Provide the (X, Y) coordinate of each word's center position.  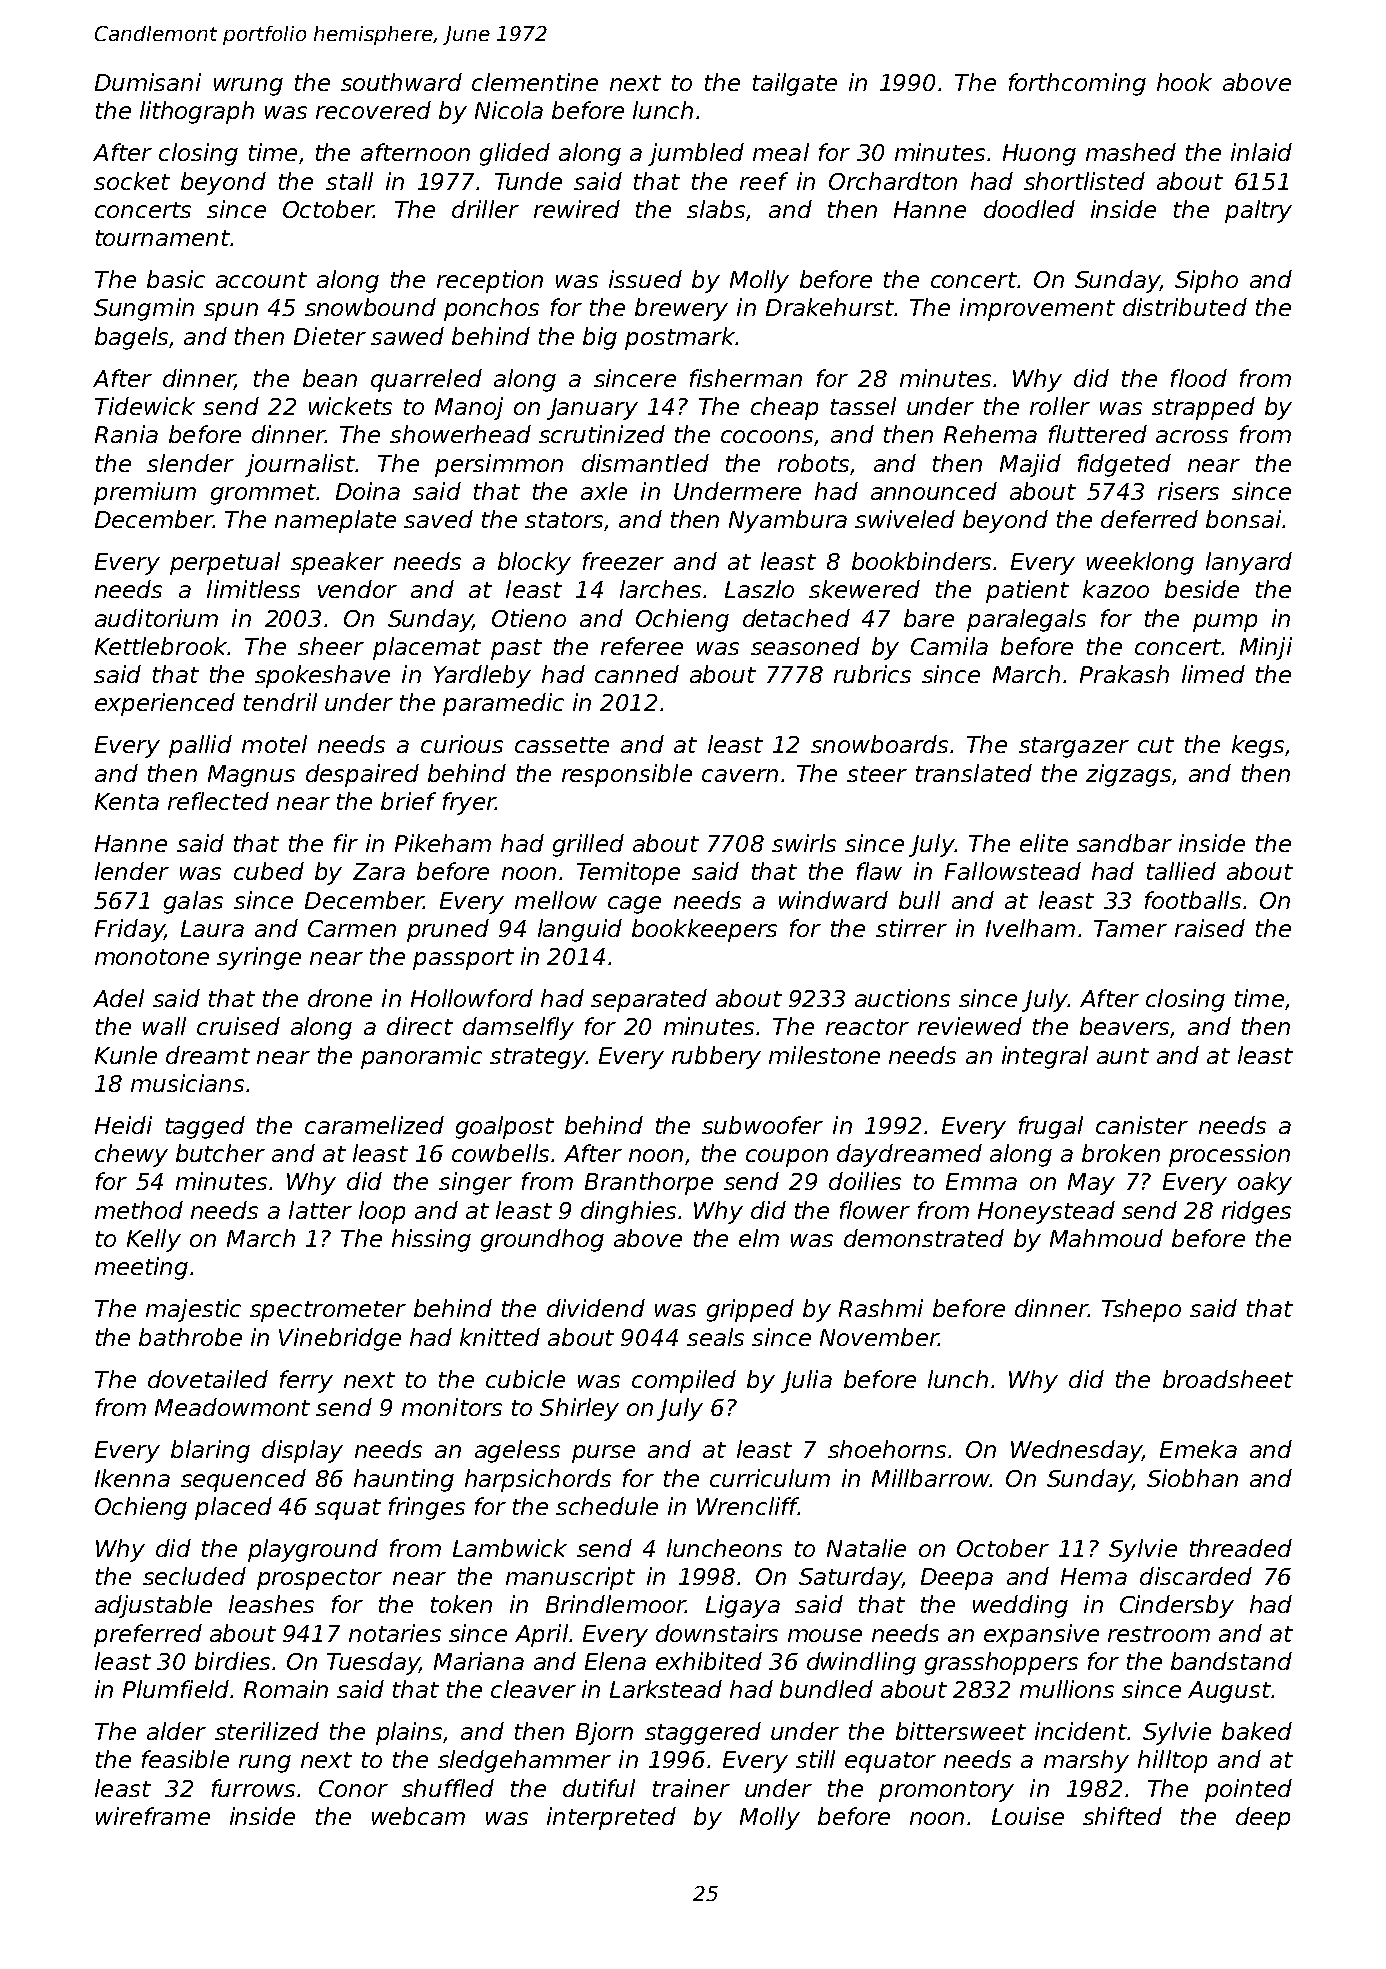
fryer (469, 803)
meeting (141, 1268)
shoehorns (887, 1449)
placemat (427, 648)
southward (401, 82)
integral (1045, 1057)
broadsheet (1228, 1379)
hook (1184, 82)
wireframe (153, 1816)
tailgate (795, 84)
